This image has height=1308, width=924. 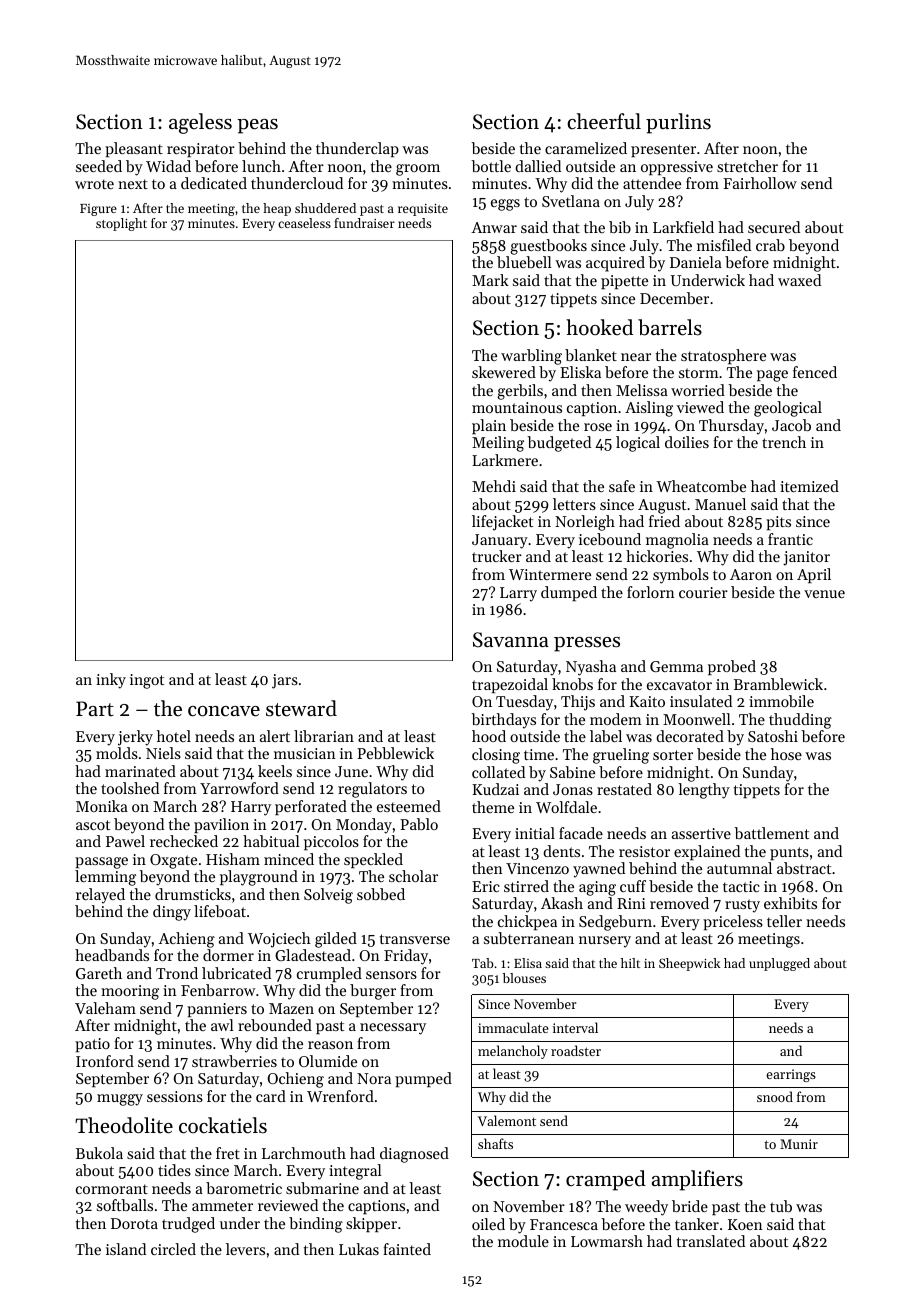 I want to click on circled, so click(x=173, y=1249).
